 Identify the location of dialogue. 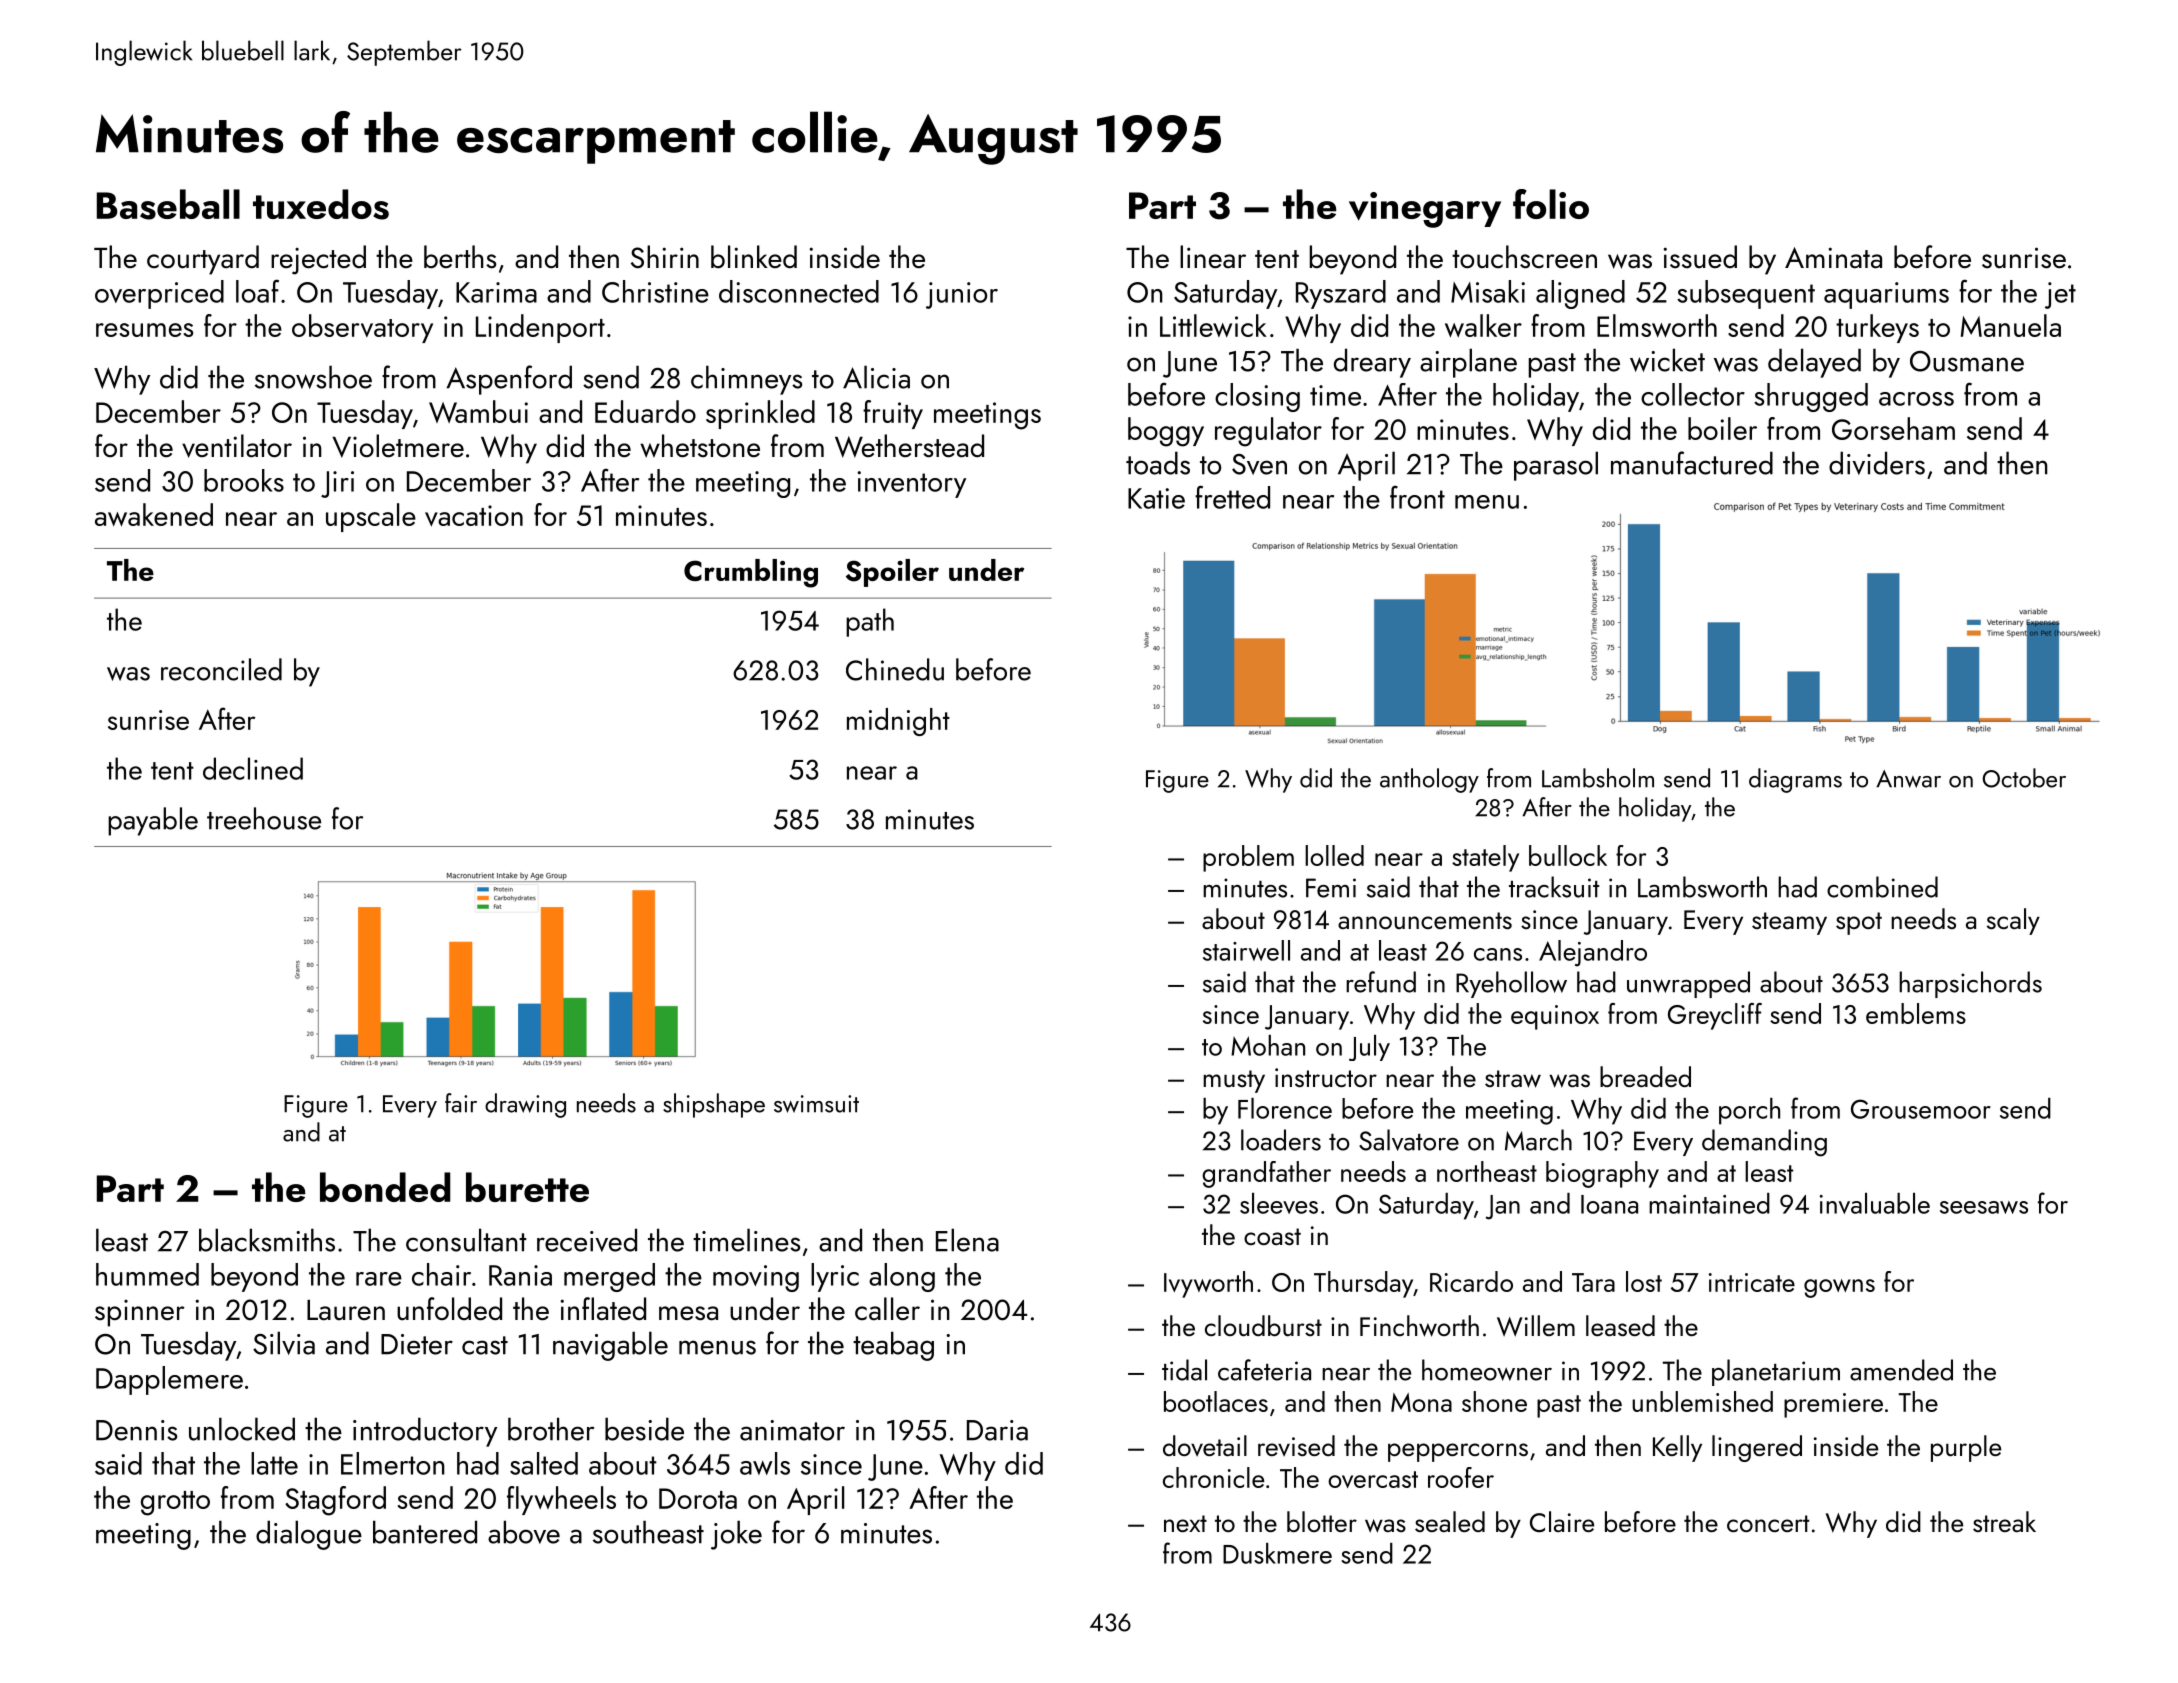
(309, 1535).
